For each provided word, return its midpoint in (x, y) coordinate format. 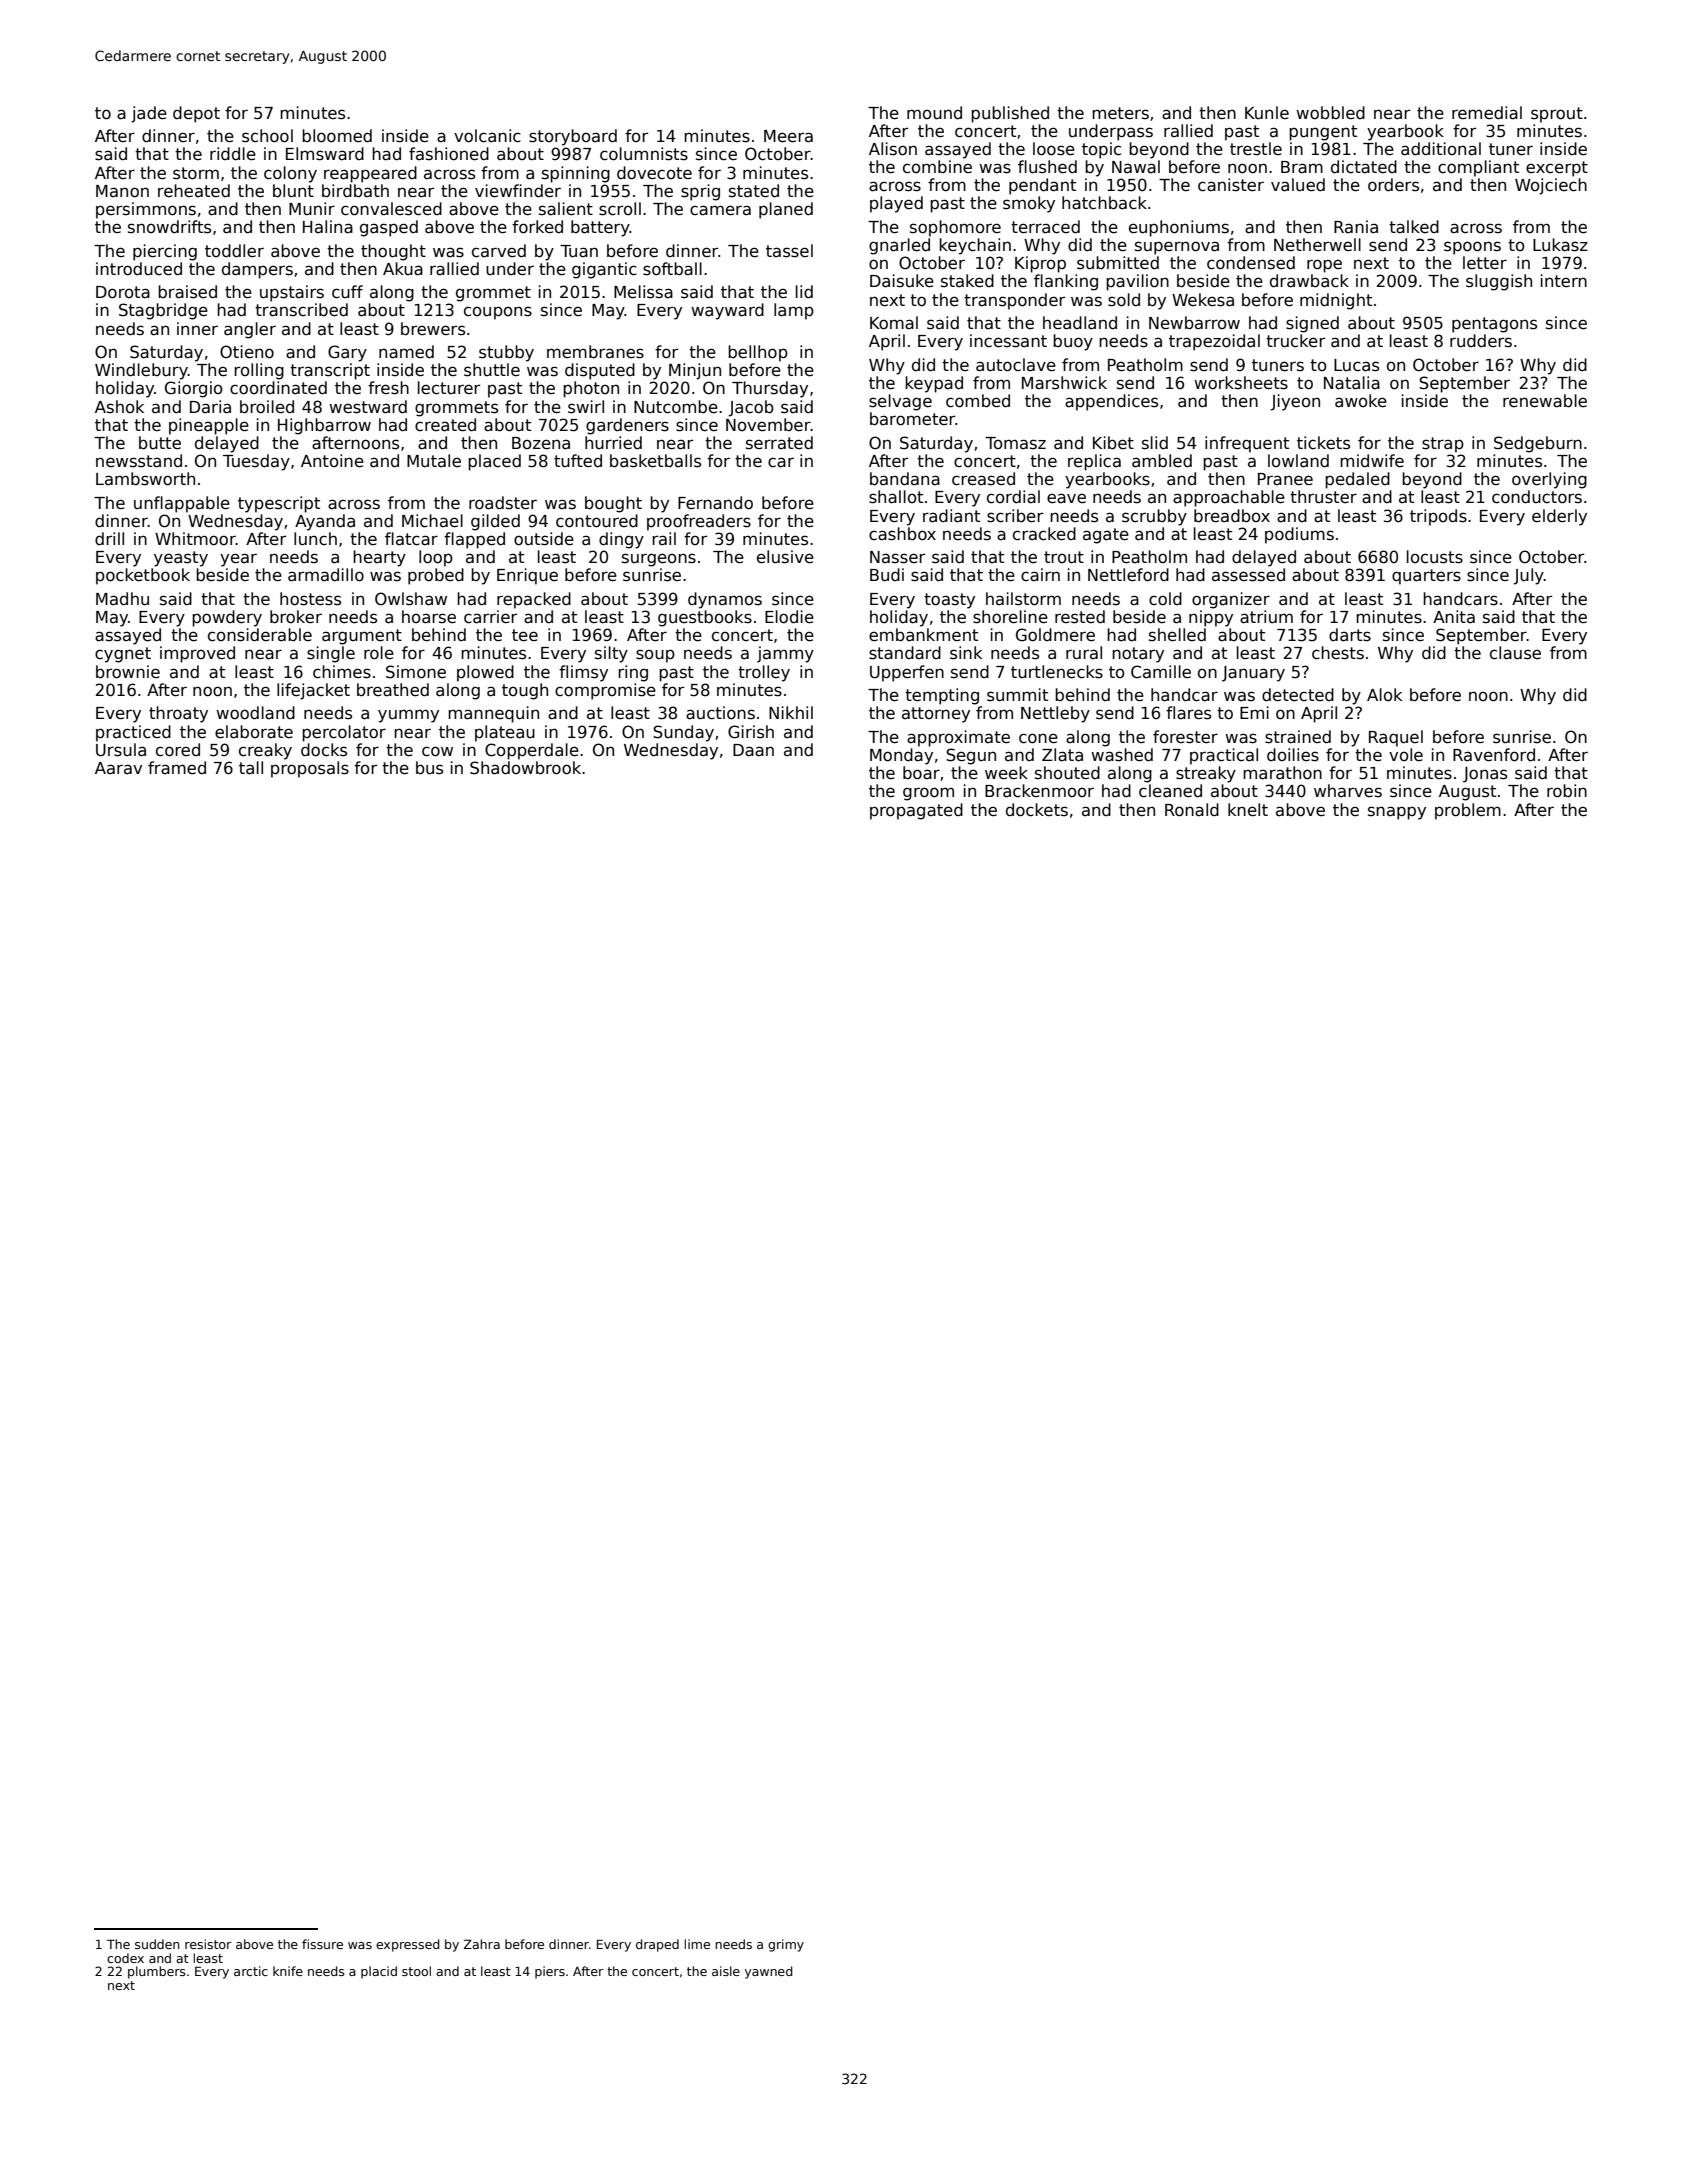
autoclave (1016, 365)
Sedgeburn (1538, 444)
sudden (157, 1944)
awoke (1361, 401)
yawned (769, 1972)
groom (928, 794)
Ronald (1192, 810)
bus (429, 768)
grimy (786, 1945)
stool (416, 1971)
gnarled (899, 246)
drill (109, 539)
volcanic (487, 136)
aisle (726, 1971)
